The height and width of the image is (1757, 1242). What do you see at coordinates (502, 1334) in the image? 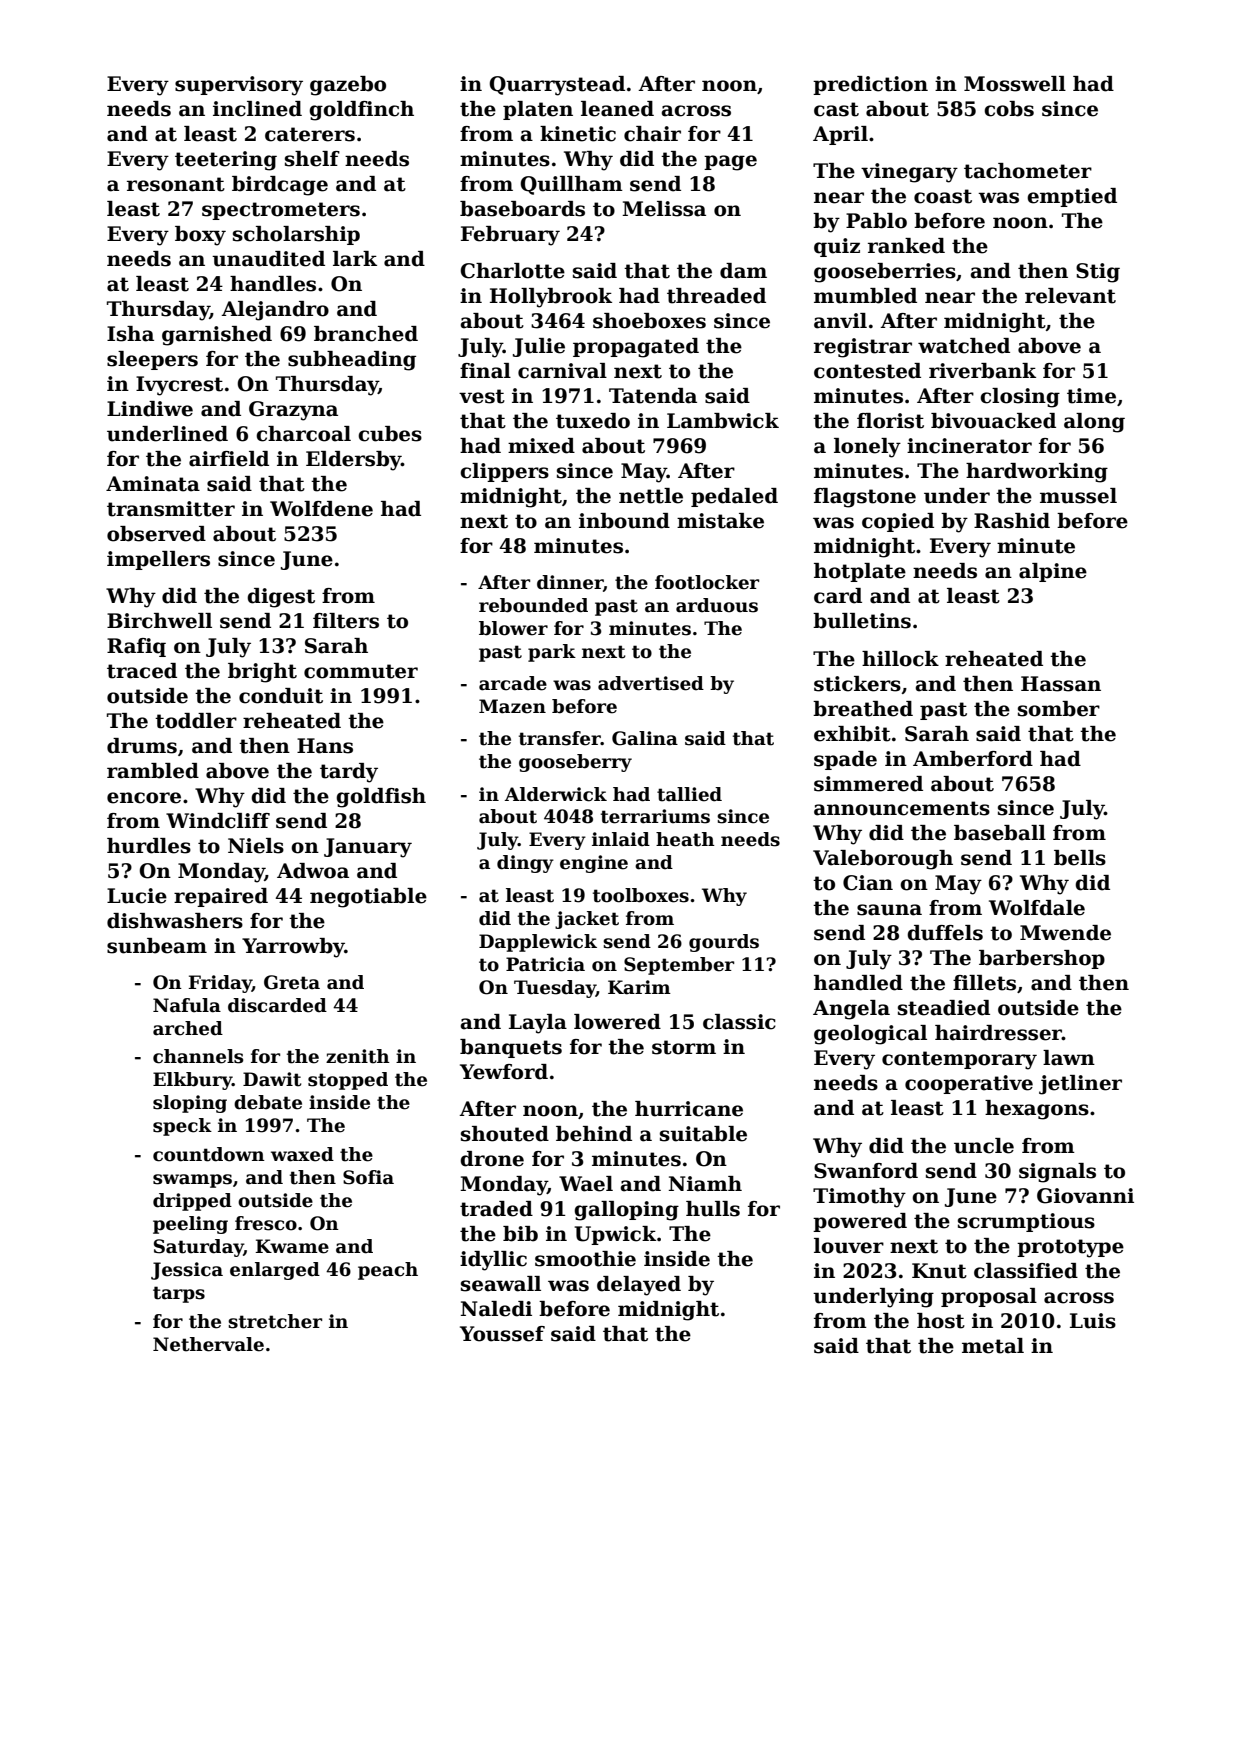
I see `Youssef` at bounding box center [502, 1334].
